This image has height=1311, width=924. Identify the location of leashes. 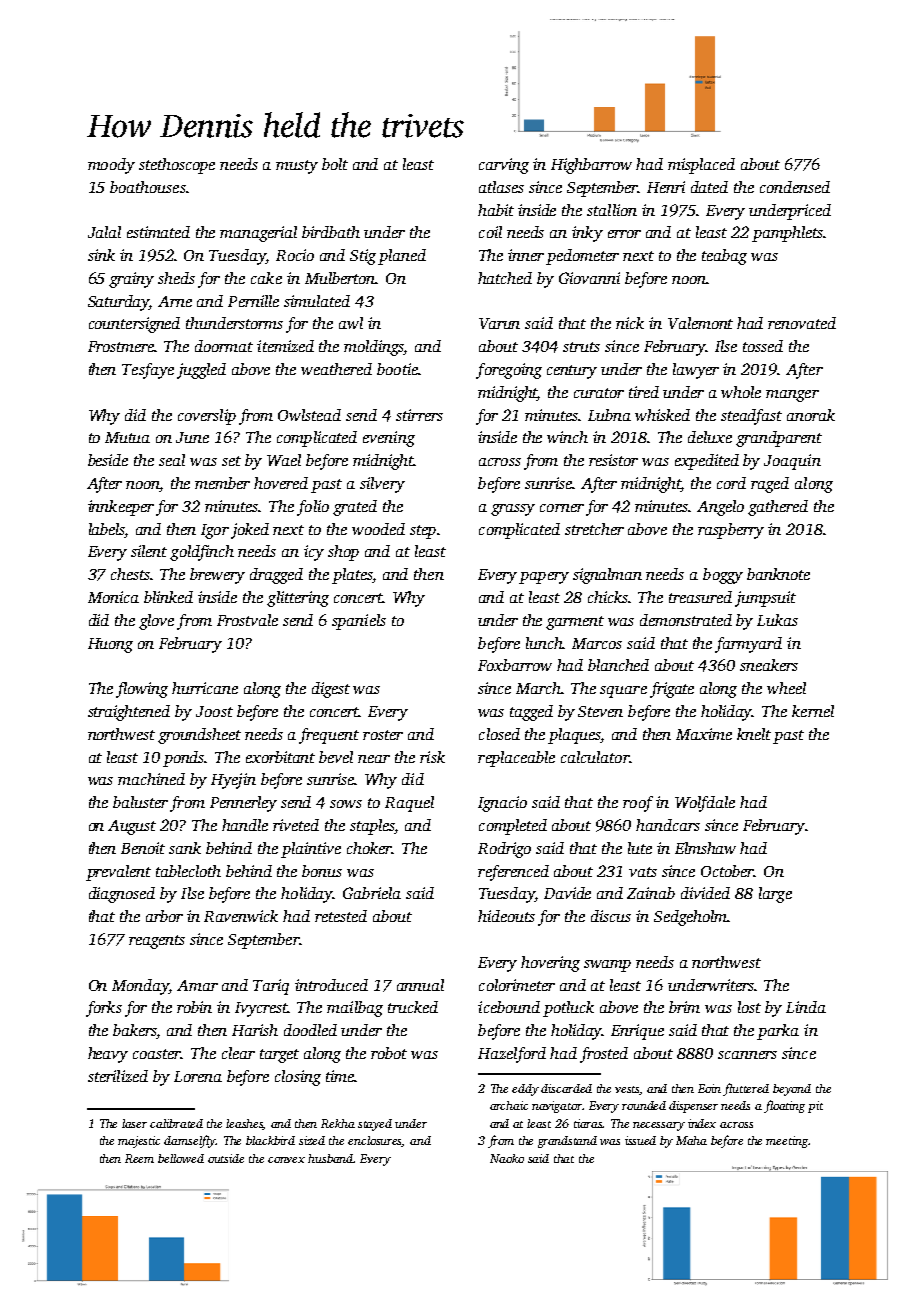
(245, 1124).
